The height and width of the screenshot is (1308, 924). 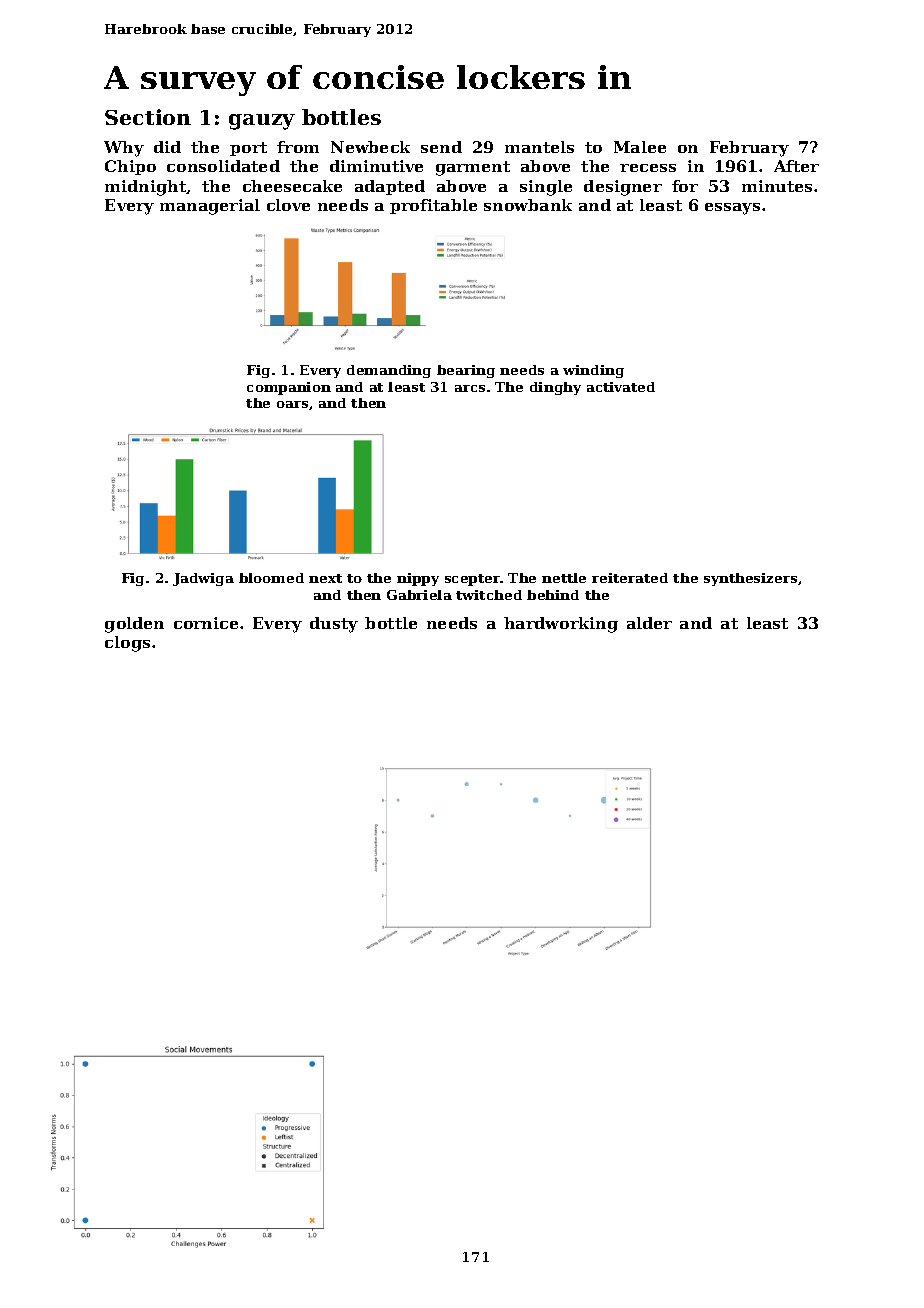 I want to click on profitable, so click(x=433, y=206).
